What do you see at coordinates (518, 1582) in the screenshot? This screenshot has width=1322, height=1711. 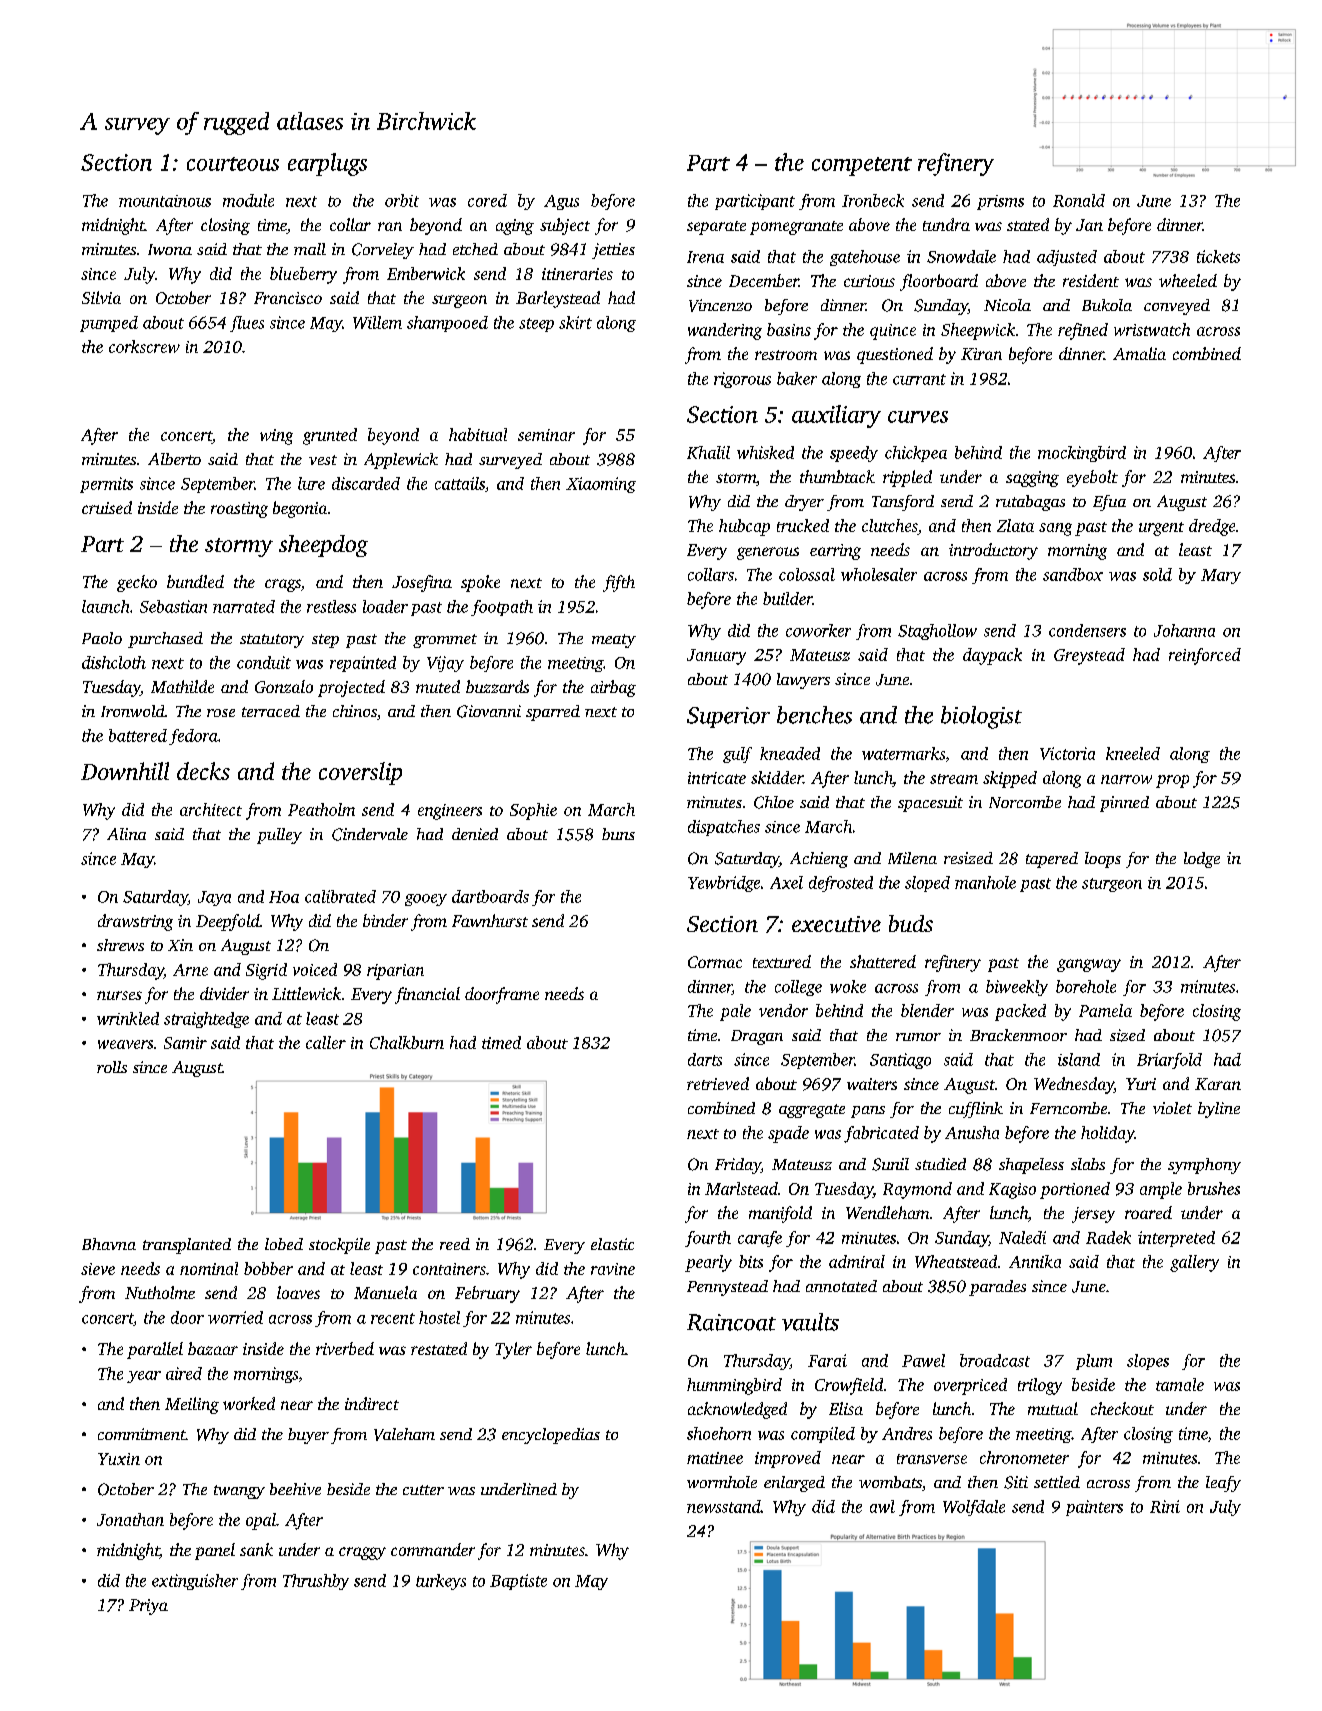 I see `Baptiste` at bounding box center [518, 1582].
